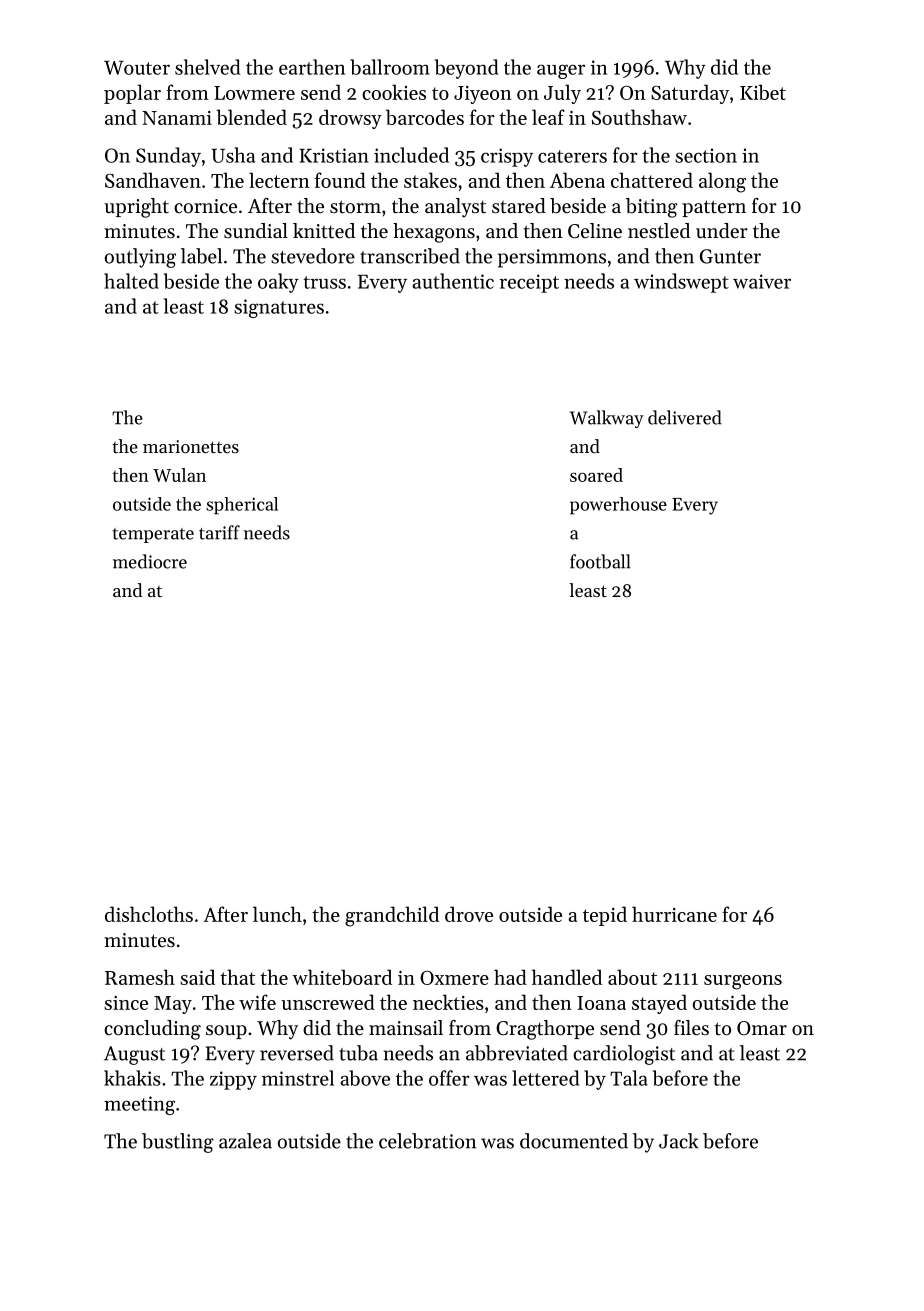 The height and width of the image is (1311, 924). I want to click on transcribed, so click(410, 256).
